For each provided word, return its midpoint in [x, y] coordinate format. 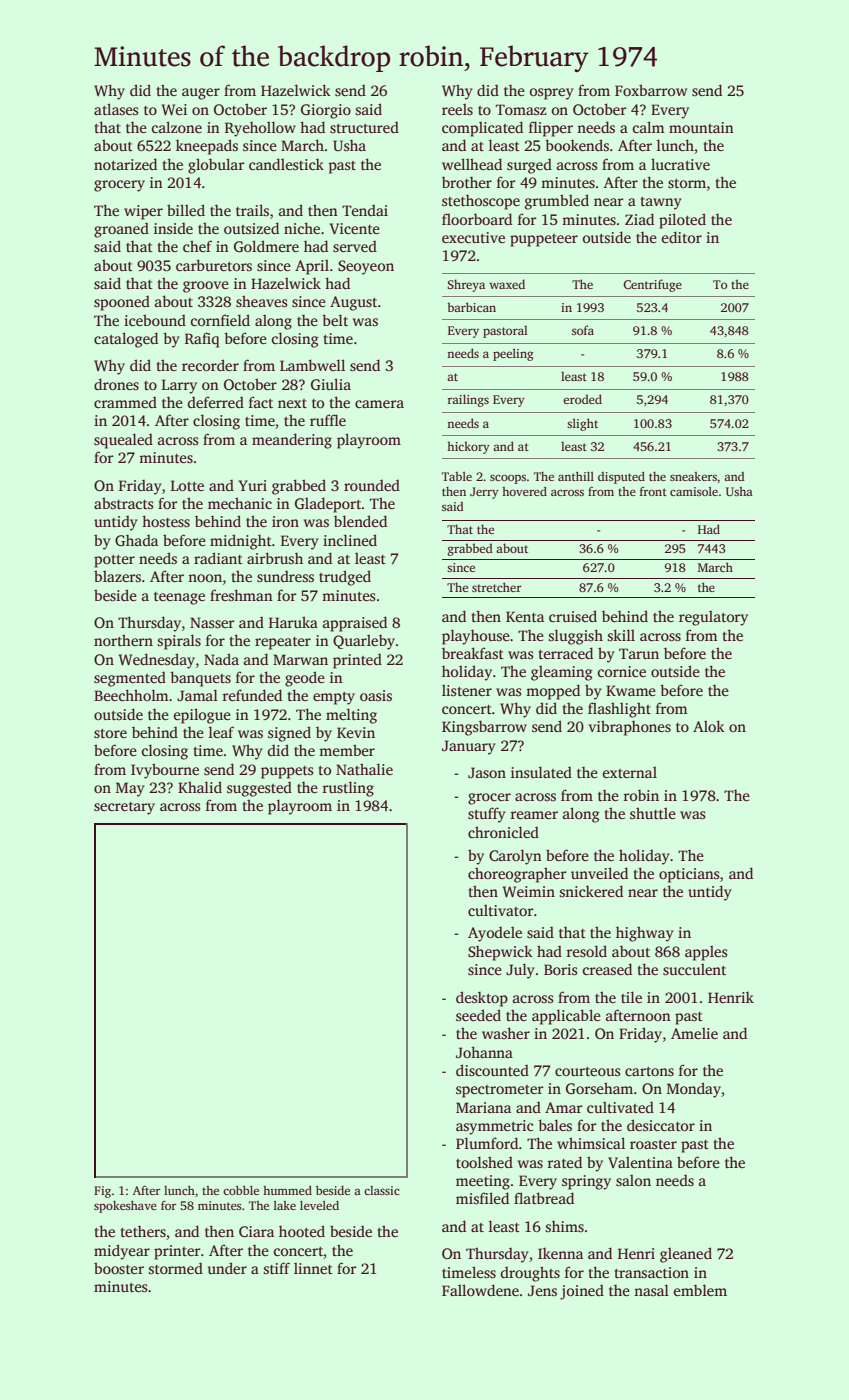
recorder [210, 365]
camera [379, 404]
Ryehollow [260, 129]
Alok [709, 726]
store [110, 733]
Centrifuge [652, 285]
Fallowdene [480, 1290]
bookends [577, 145]
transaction [652, 1272]
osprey [552, 94]
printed [357, 661]
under [227, 1268]
